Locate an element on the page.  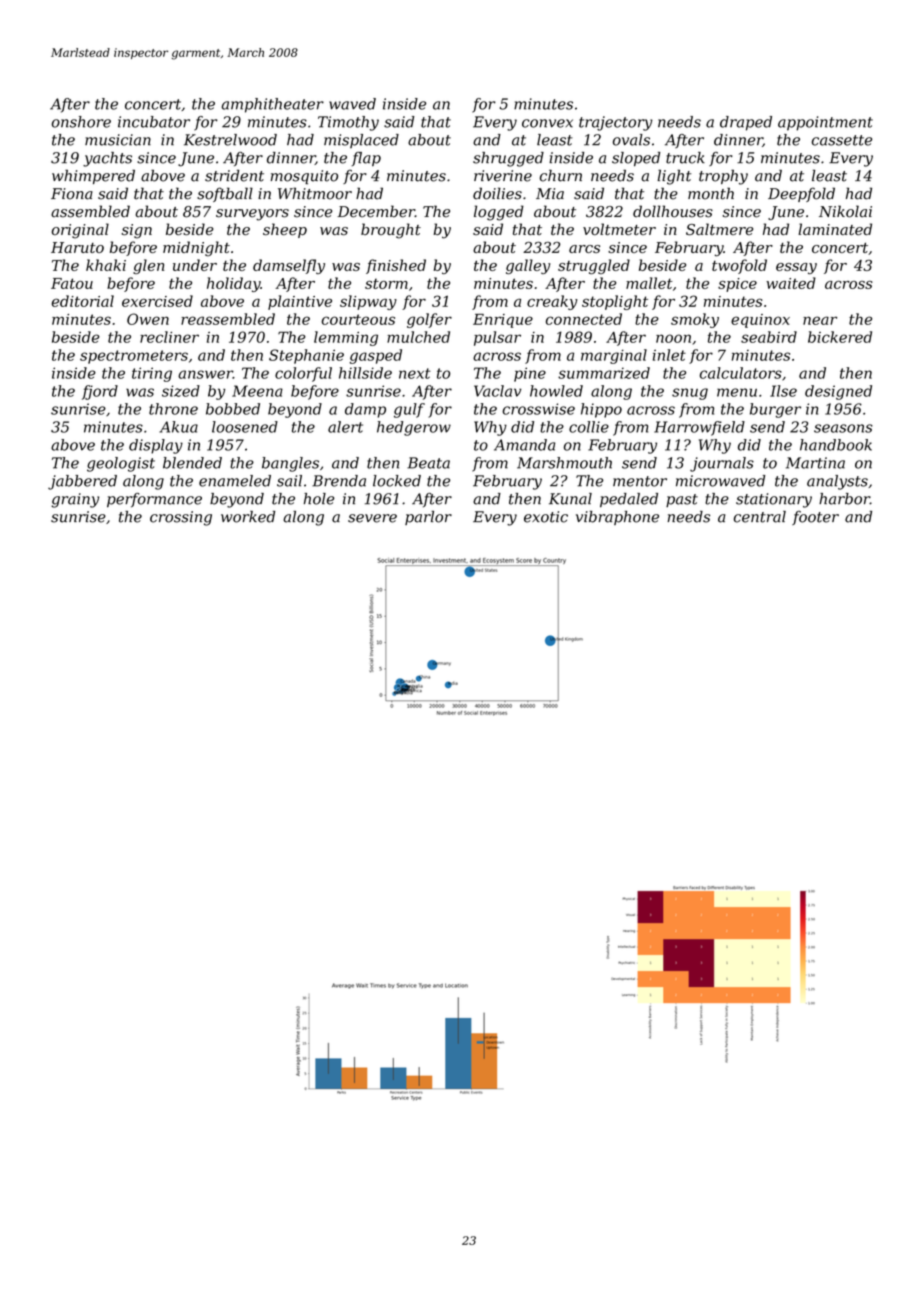
trophy is located at coordinates (723, 177).
